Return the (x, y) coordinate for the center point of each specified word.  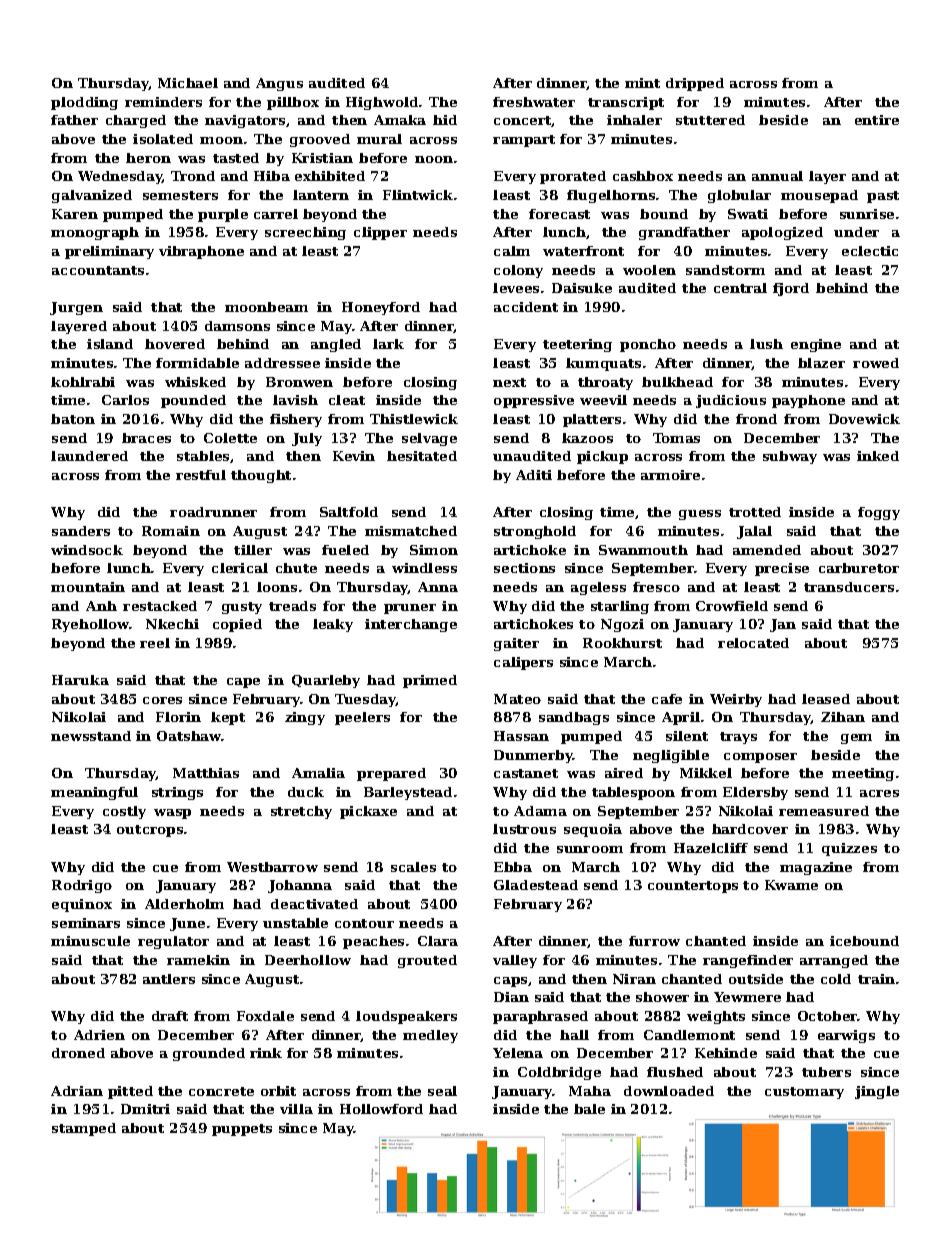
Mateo (517, 699)
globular (739, 196)
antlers (169, 979)
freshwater (534, 102)
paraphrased (540, 1017)
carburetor (859, 568)
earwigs (846, 1036)
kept (228, 718)
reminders (163, 102)
